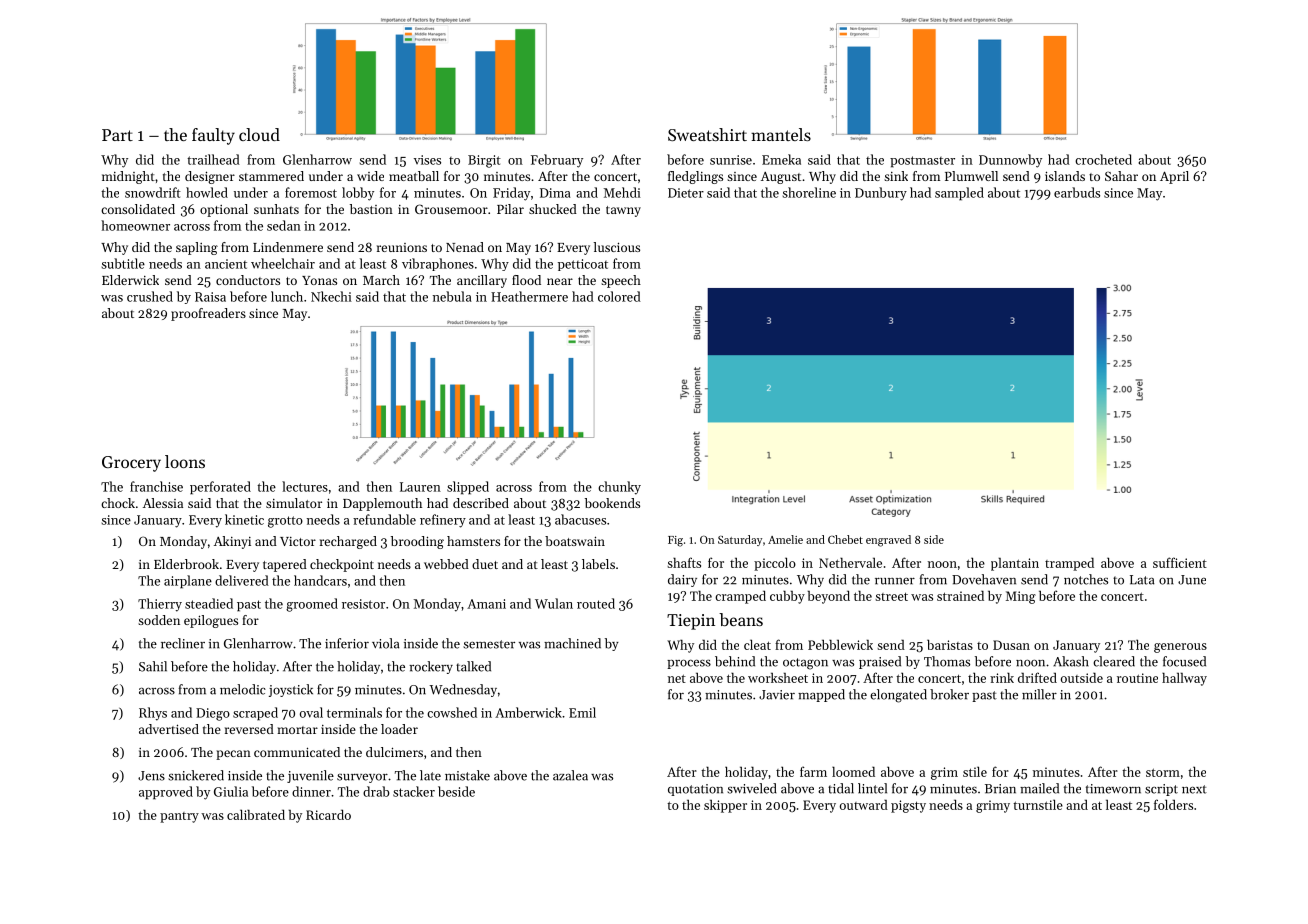 This document has height=924, width=1308. Describe the element at coordinates (725, 806) in the document. I see `skipper` at that location.
